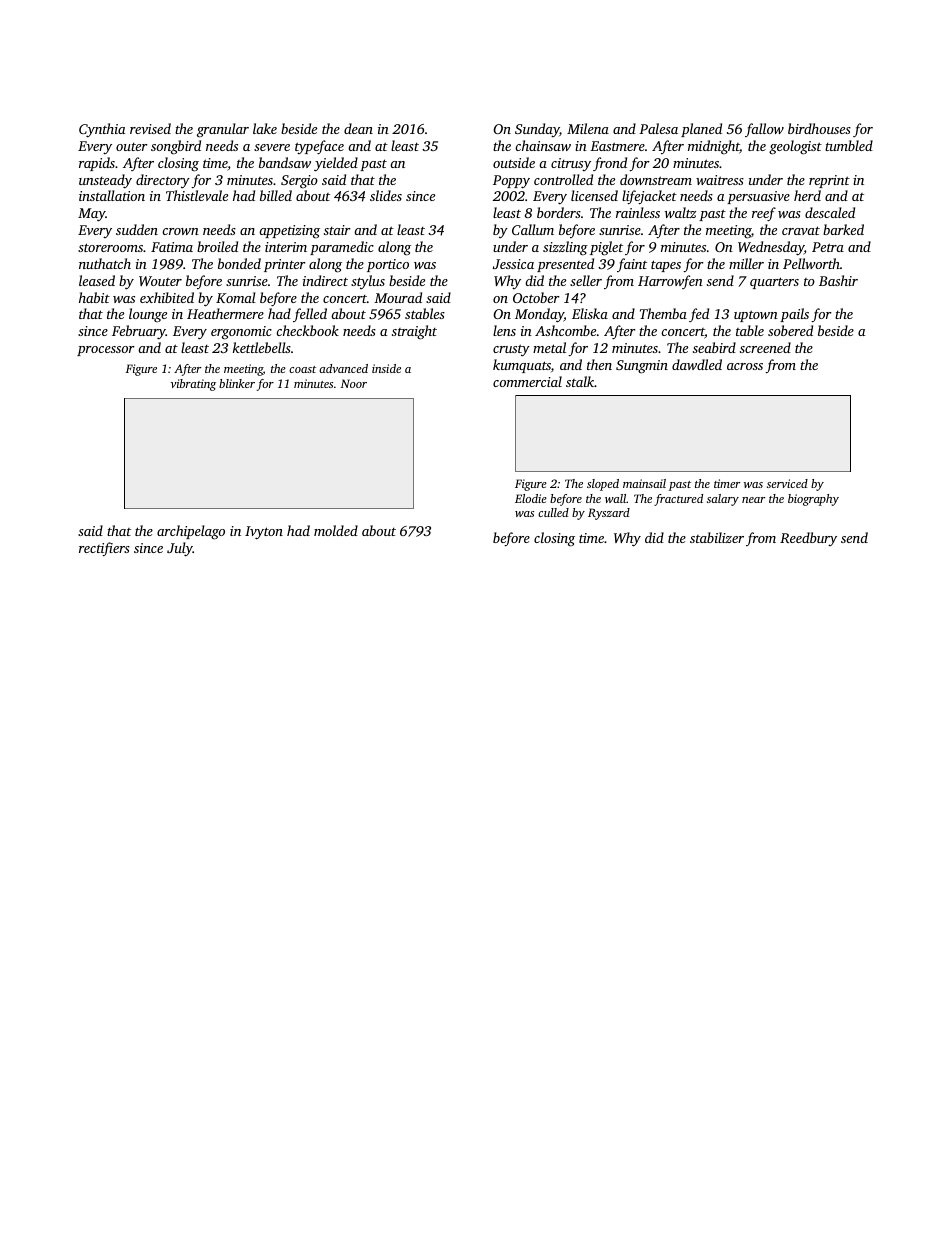 The image size is (952, 1233). What do you see at coordinates (828, 247) in the page?
I see `Petra` at bounding box center [828, 247].
